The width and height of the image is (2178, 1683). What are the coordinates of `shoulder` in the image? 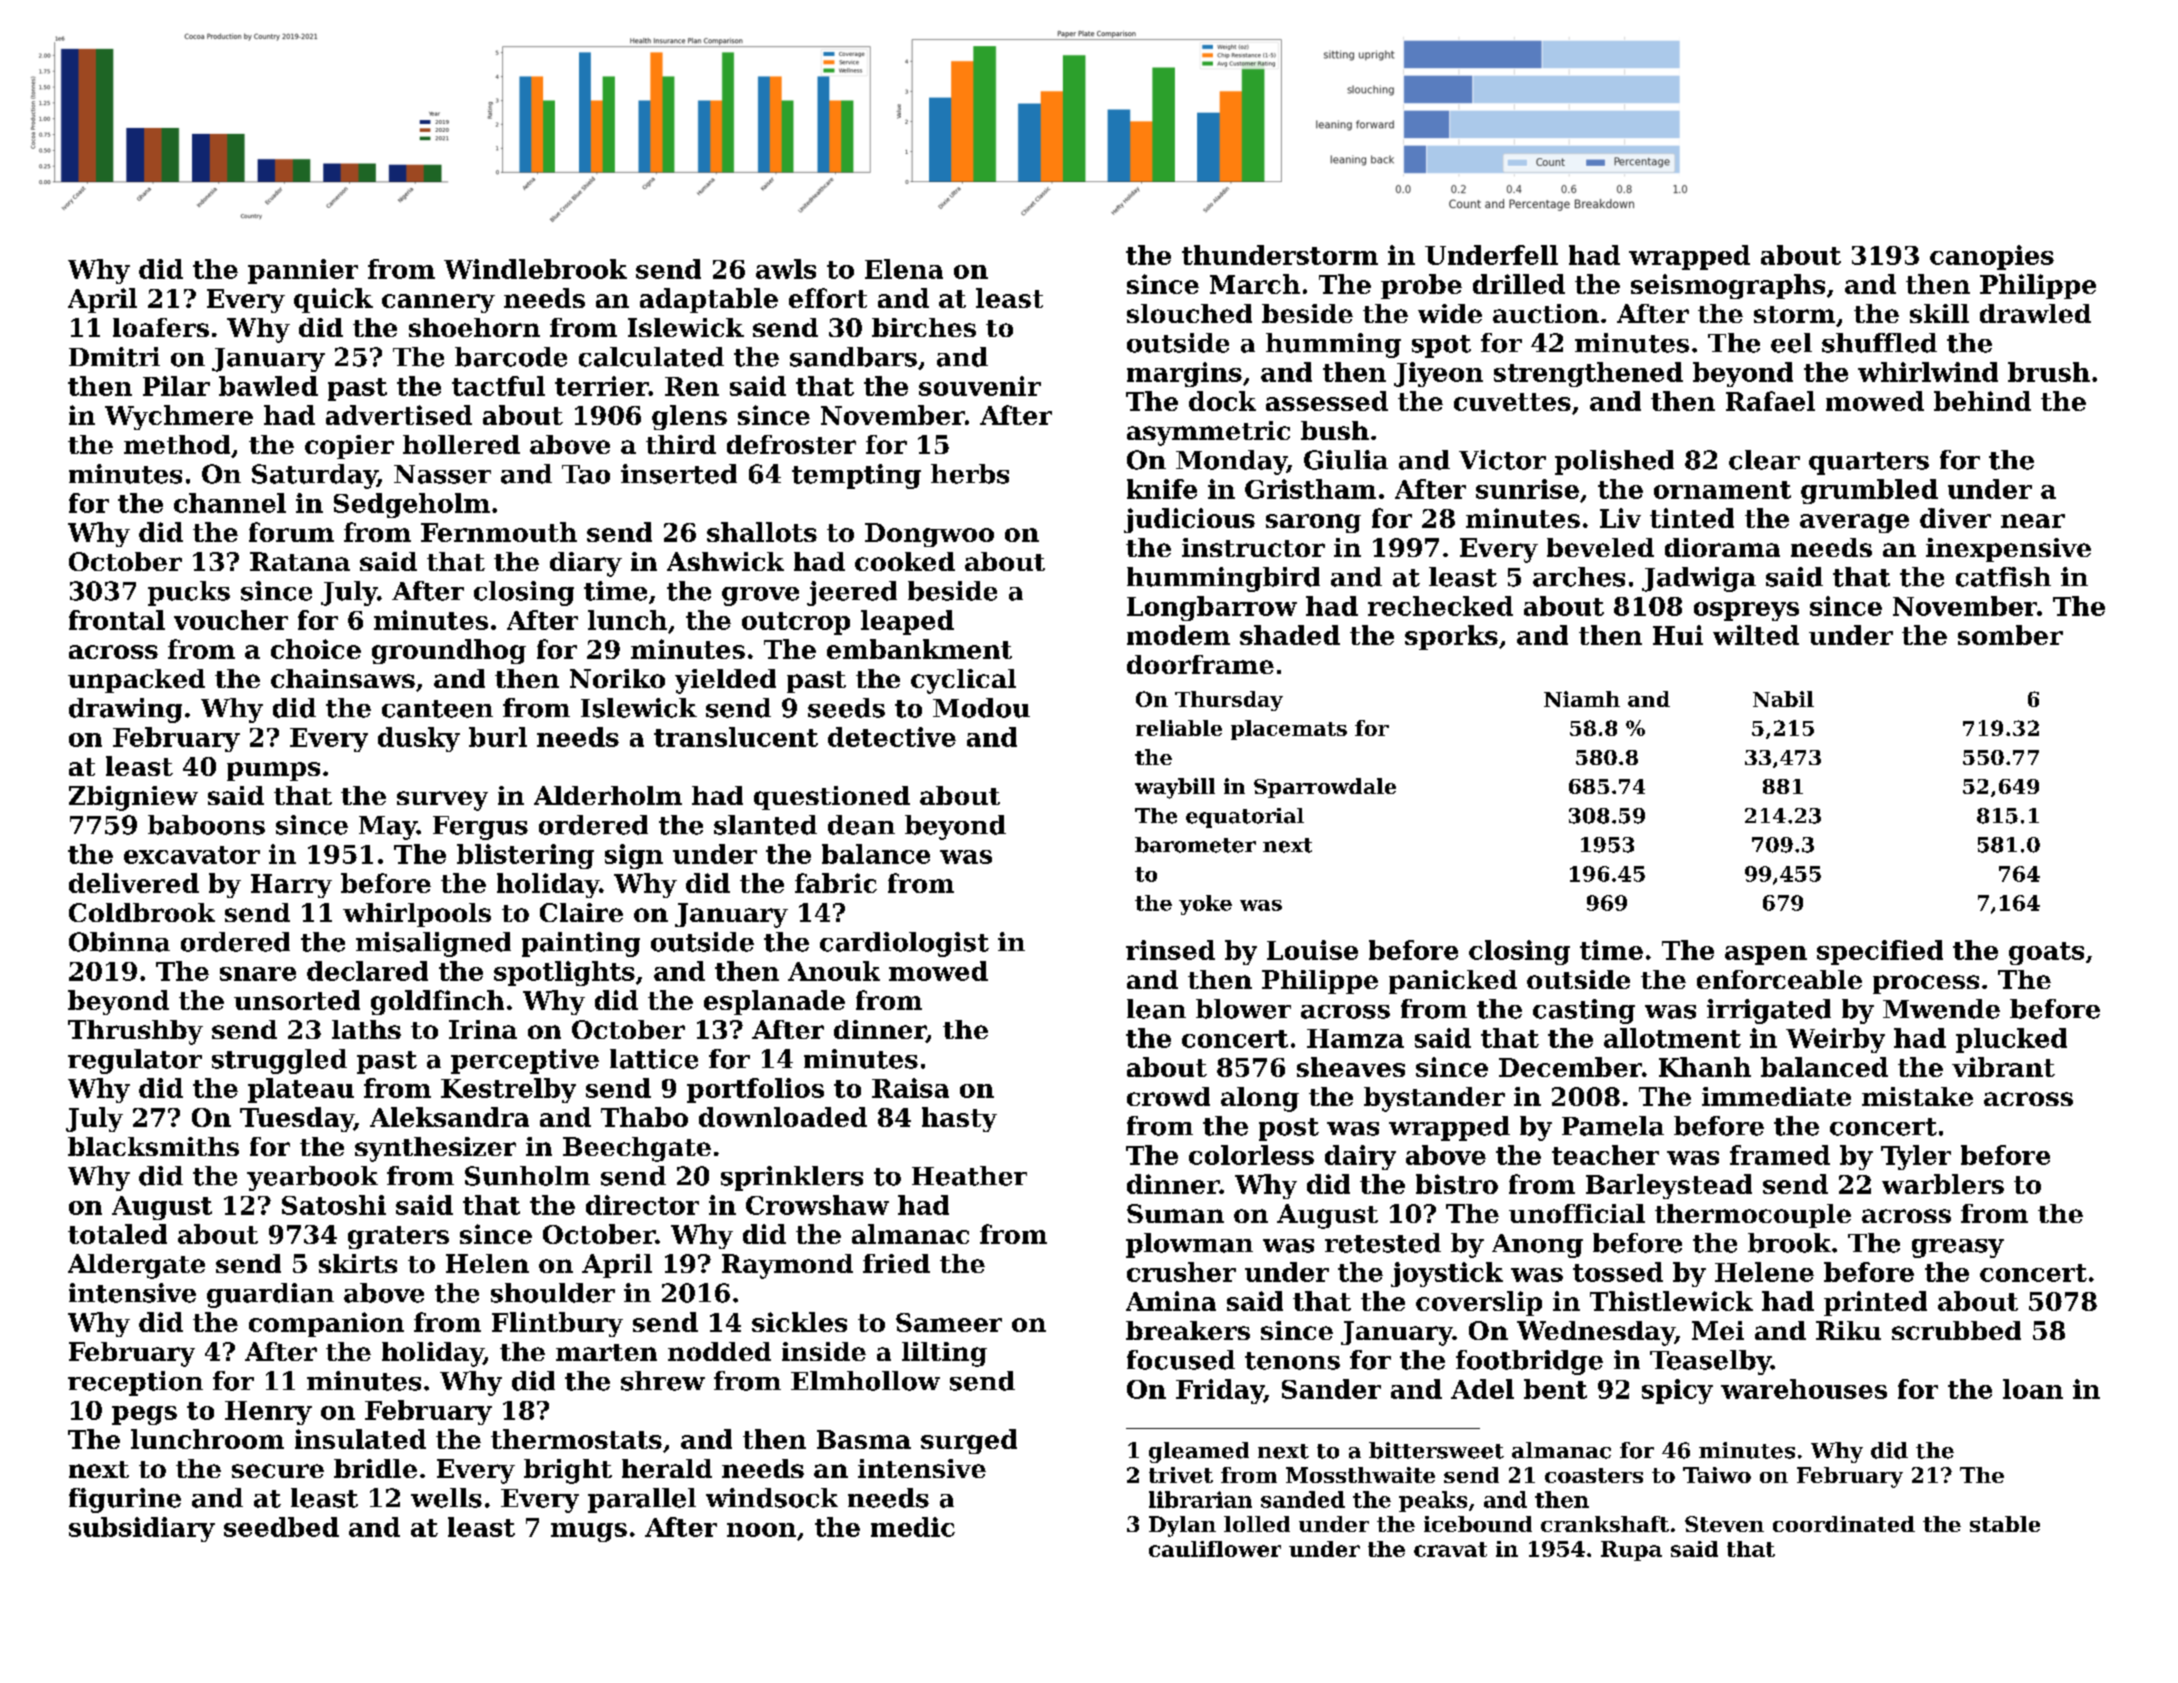 It's located at (553, 1293).
